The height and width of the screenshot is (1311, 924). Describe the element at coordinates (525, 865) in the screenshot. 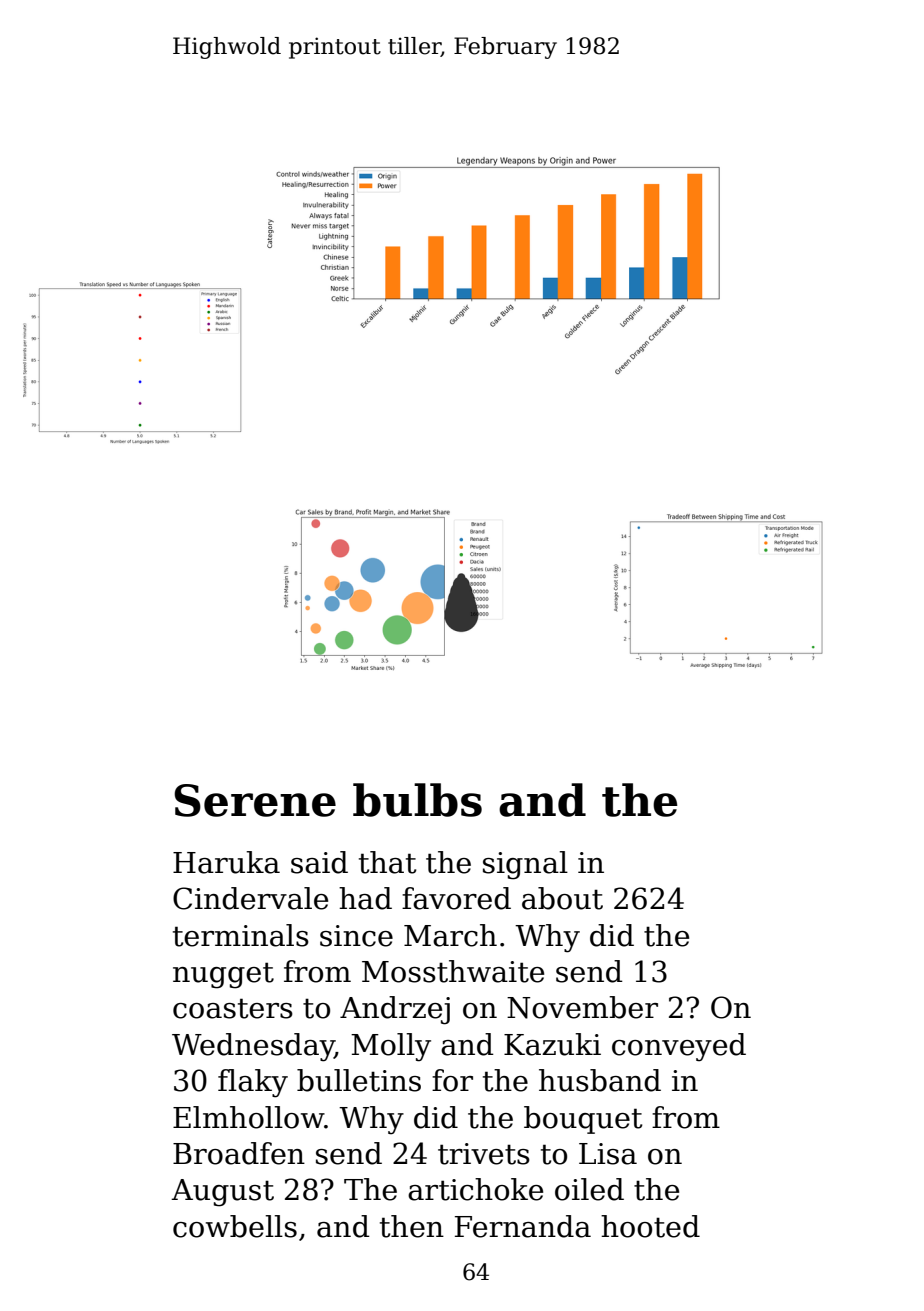

I see `signal` at that location.
